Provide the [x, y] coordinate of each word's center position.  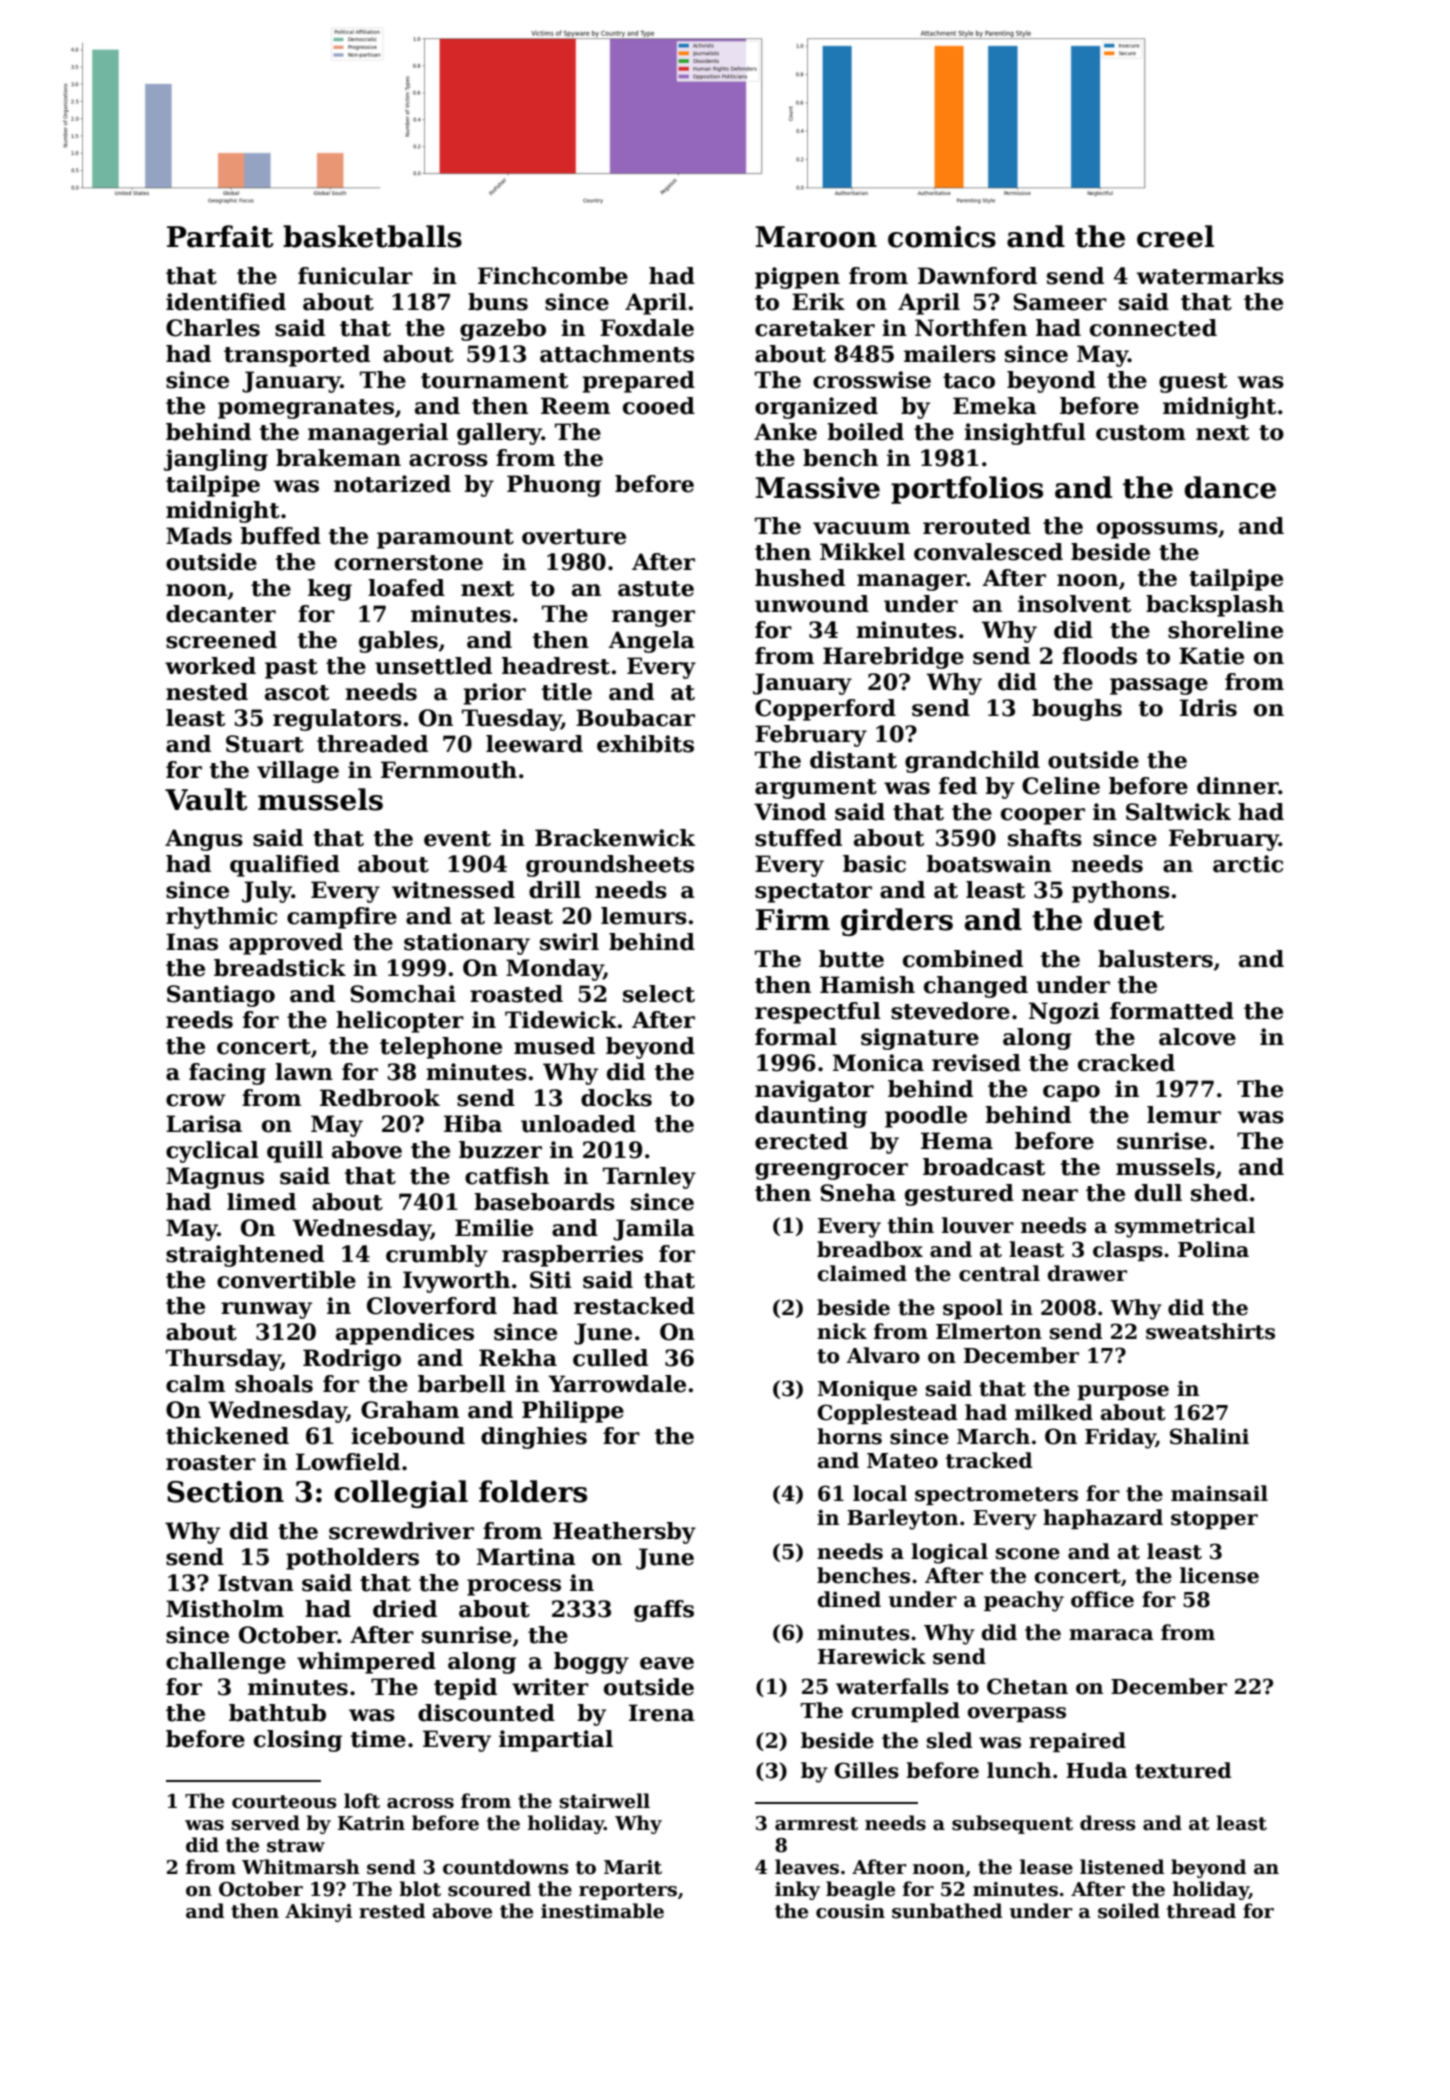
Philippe [573, 1412]
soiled [1129, 1911]
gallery [499, 434]
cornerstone [409, 563]
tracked [989, 1460]
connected [1153, 328]
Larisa [204, 1124]
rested [392, 1911]
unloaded [578, 1124]
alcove [1197, 1037]
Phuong [554, 486]
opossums [1157, 530]
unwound [812, 604]
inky [797, 1890]
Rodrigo [352, 1360]
